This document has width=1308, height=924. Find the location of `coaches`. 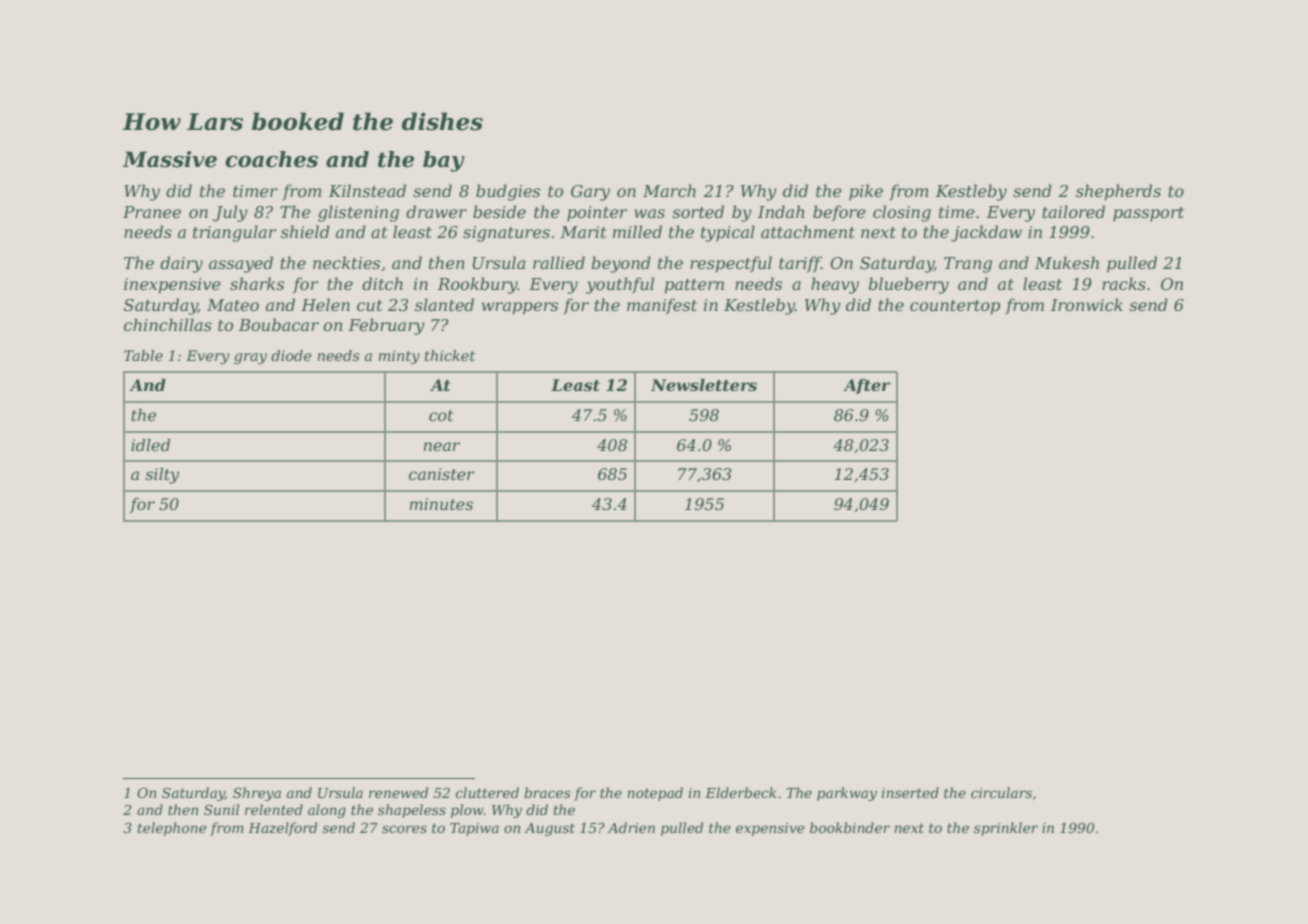

coaches is located at coordinates (271, 159).
